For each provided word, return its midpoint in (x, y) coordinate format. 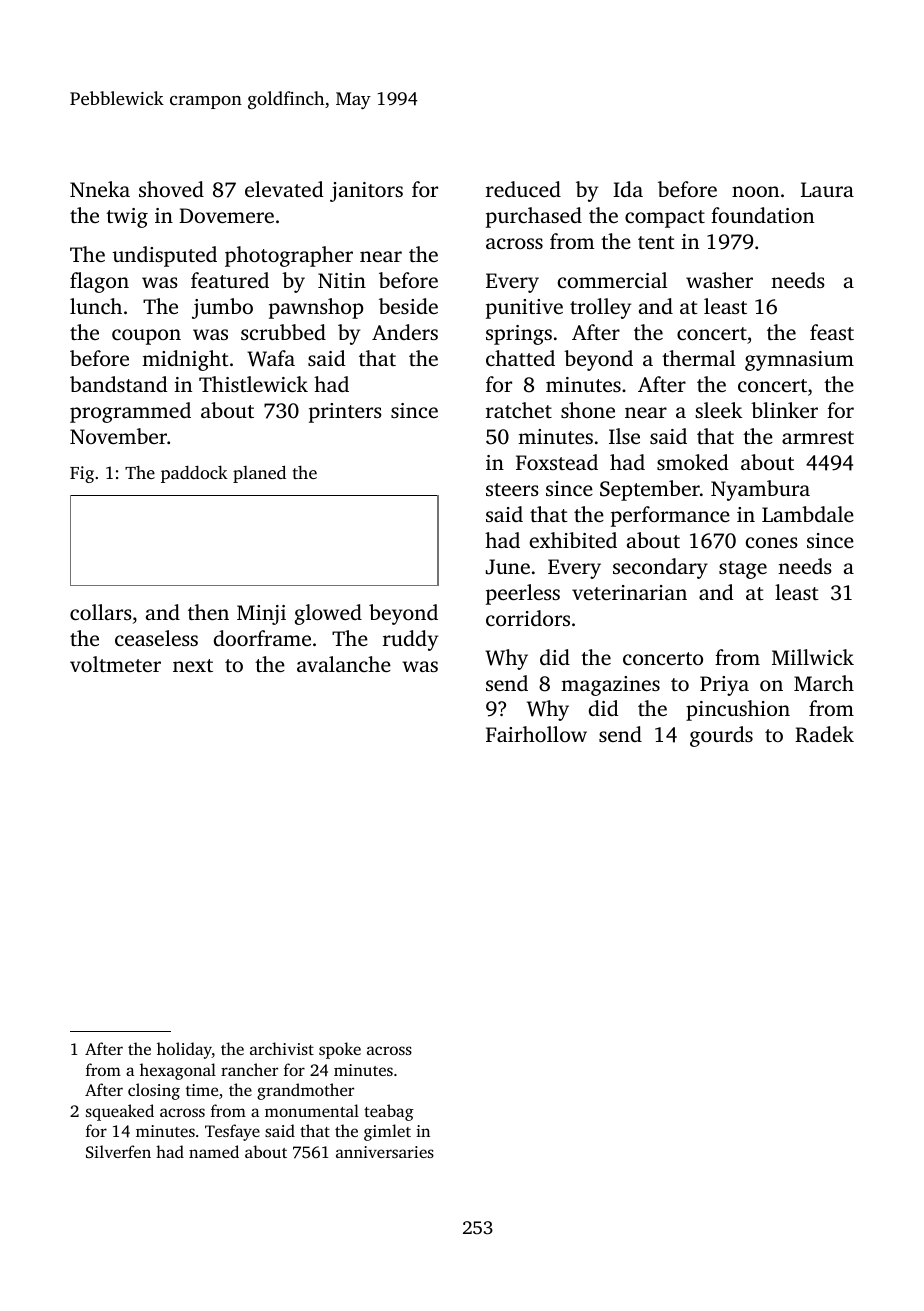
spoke (340, 1050)
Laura (827, 189)
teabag (389, 1112)
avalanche (344, 664)
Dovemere (226, 215)
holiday (184, 1050)
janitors (366, 192)
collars (100, 612)
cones (771, 542)
